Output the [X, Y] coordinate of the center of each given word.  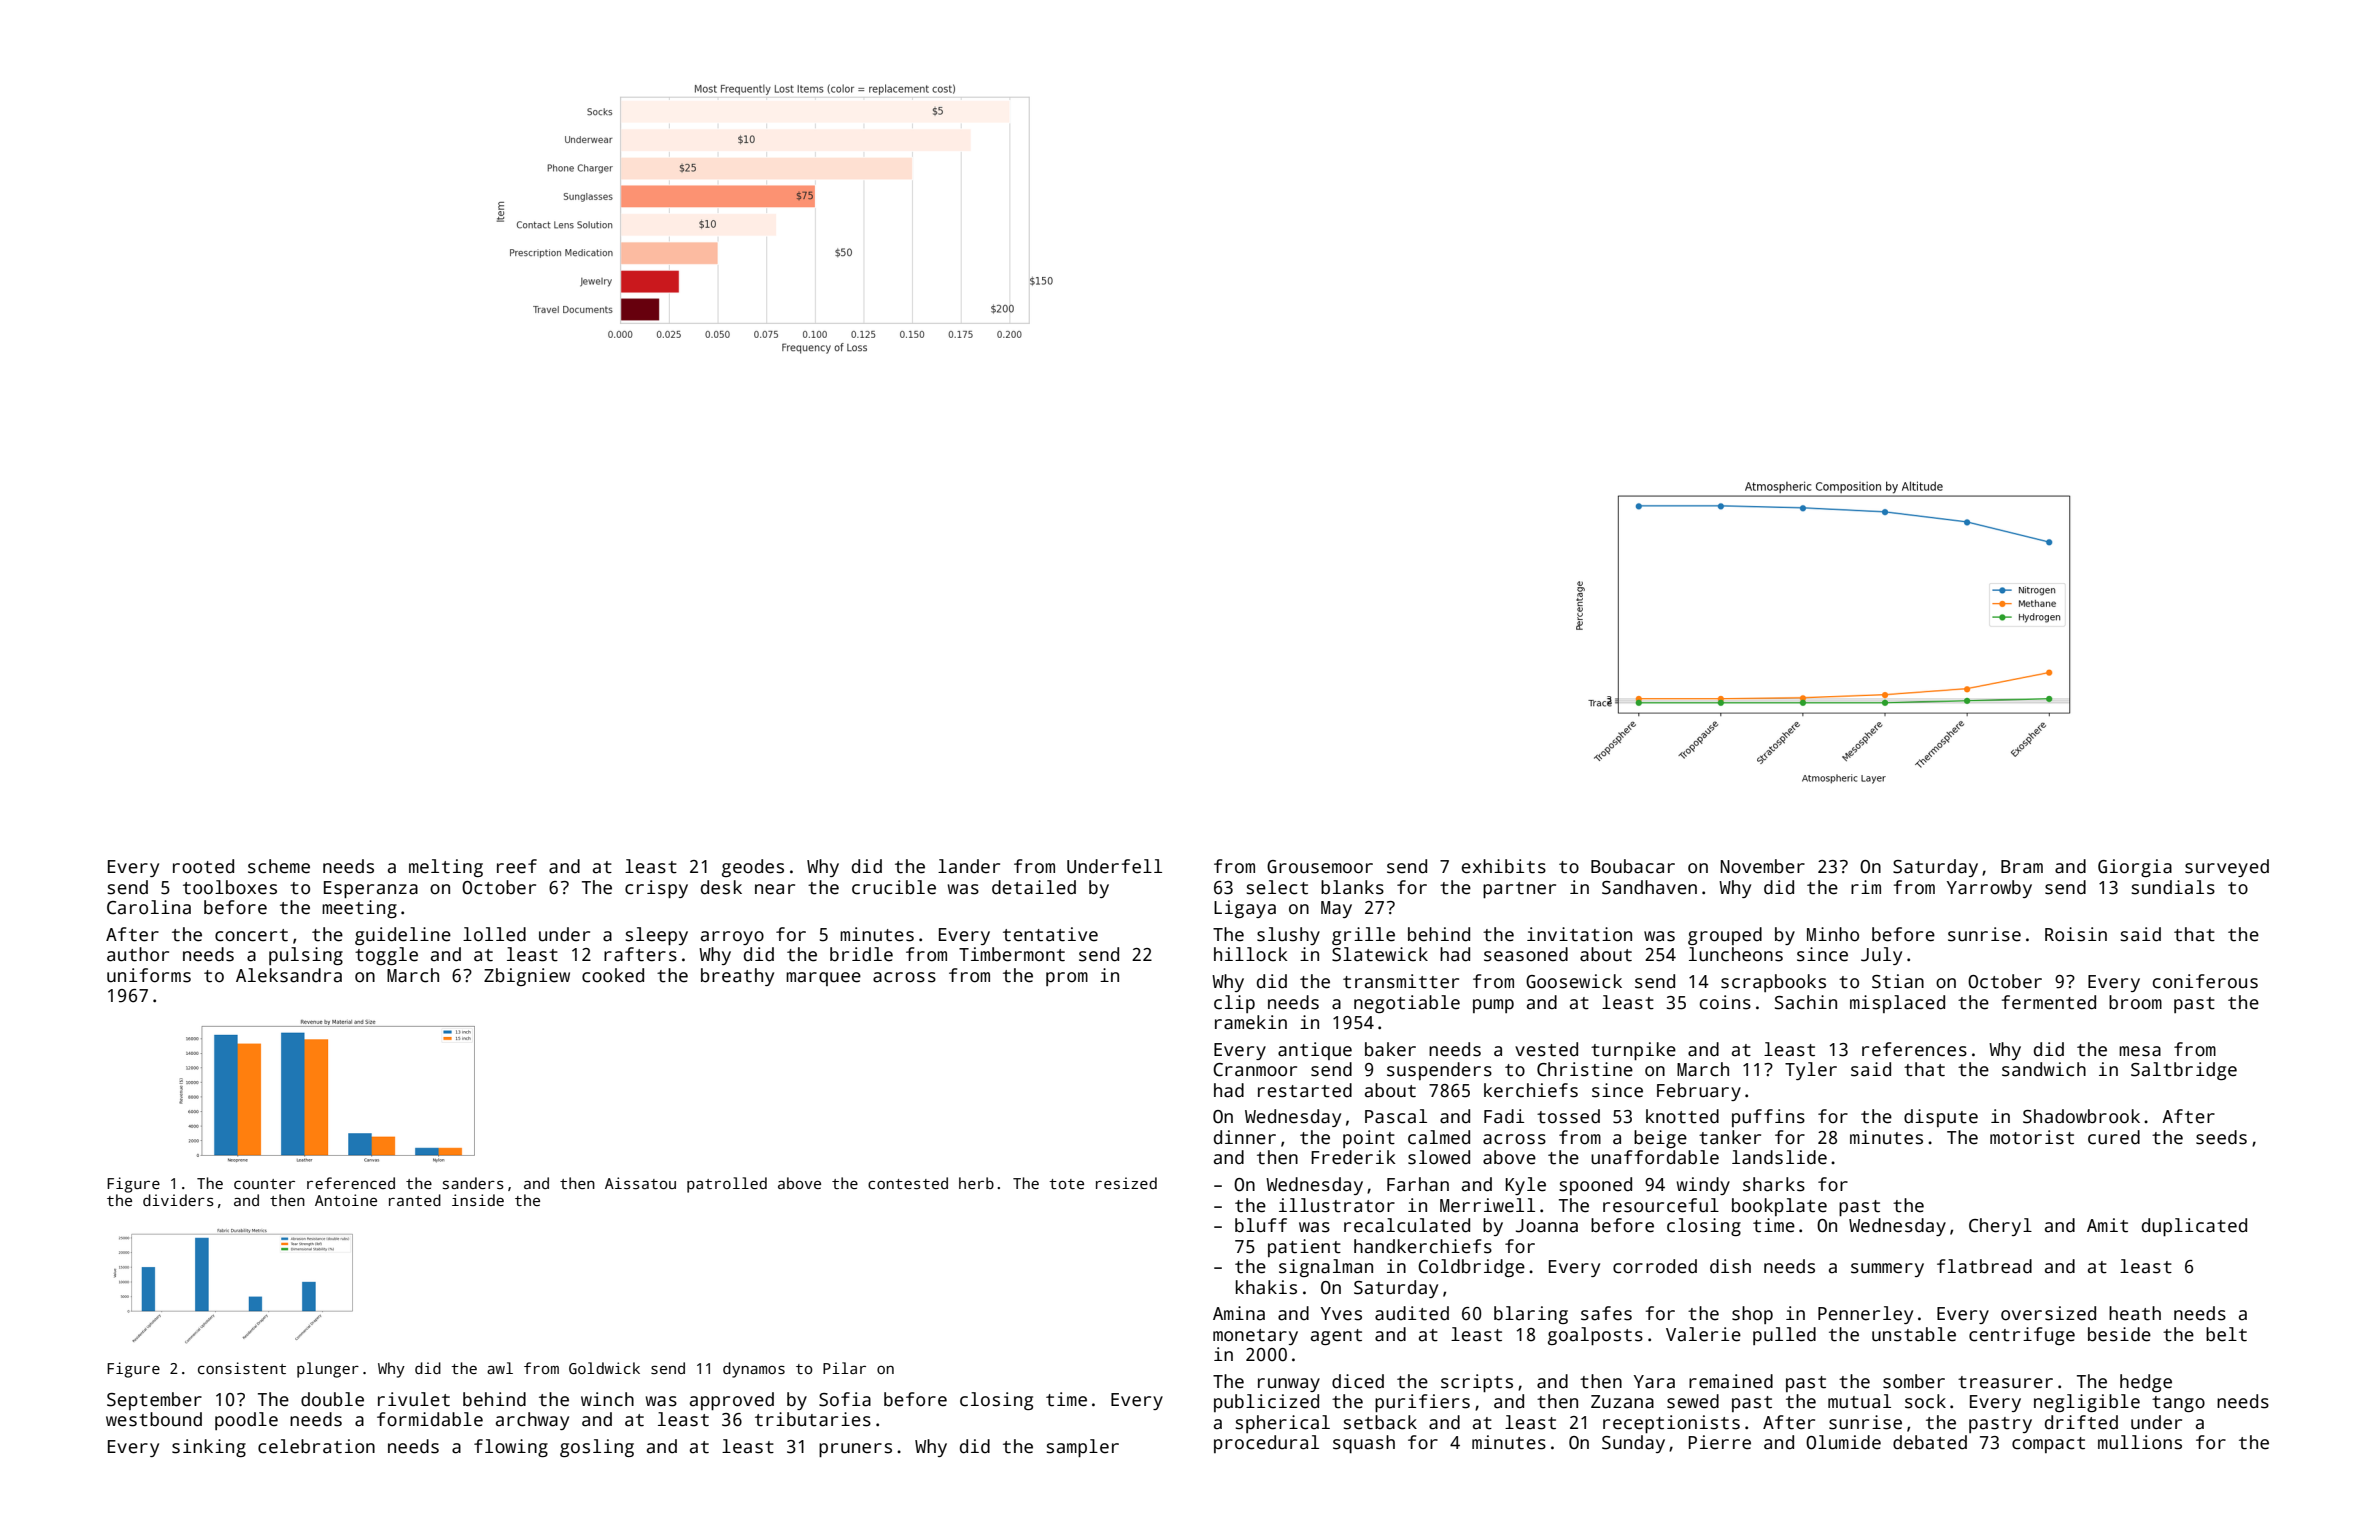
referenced [351, 1183]
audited [1412, 1313]
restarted [1305, 1090]
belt [2226, 1334]
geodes [753, 868]
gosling [597, 1448]
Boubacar [1633, 866]
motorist [2032, 1137]
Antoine [346, 1200]
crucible [894, 887]
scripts [1477, 1383]
